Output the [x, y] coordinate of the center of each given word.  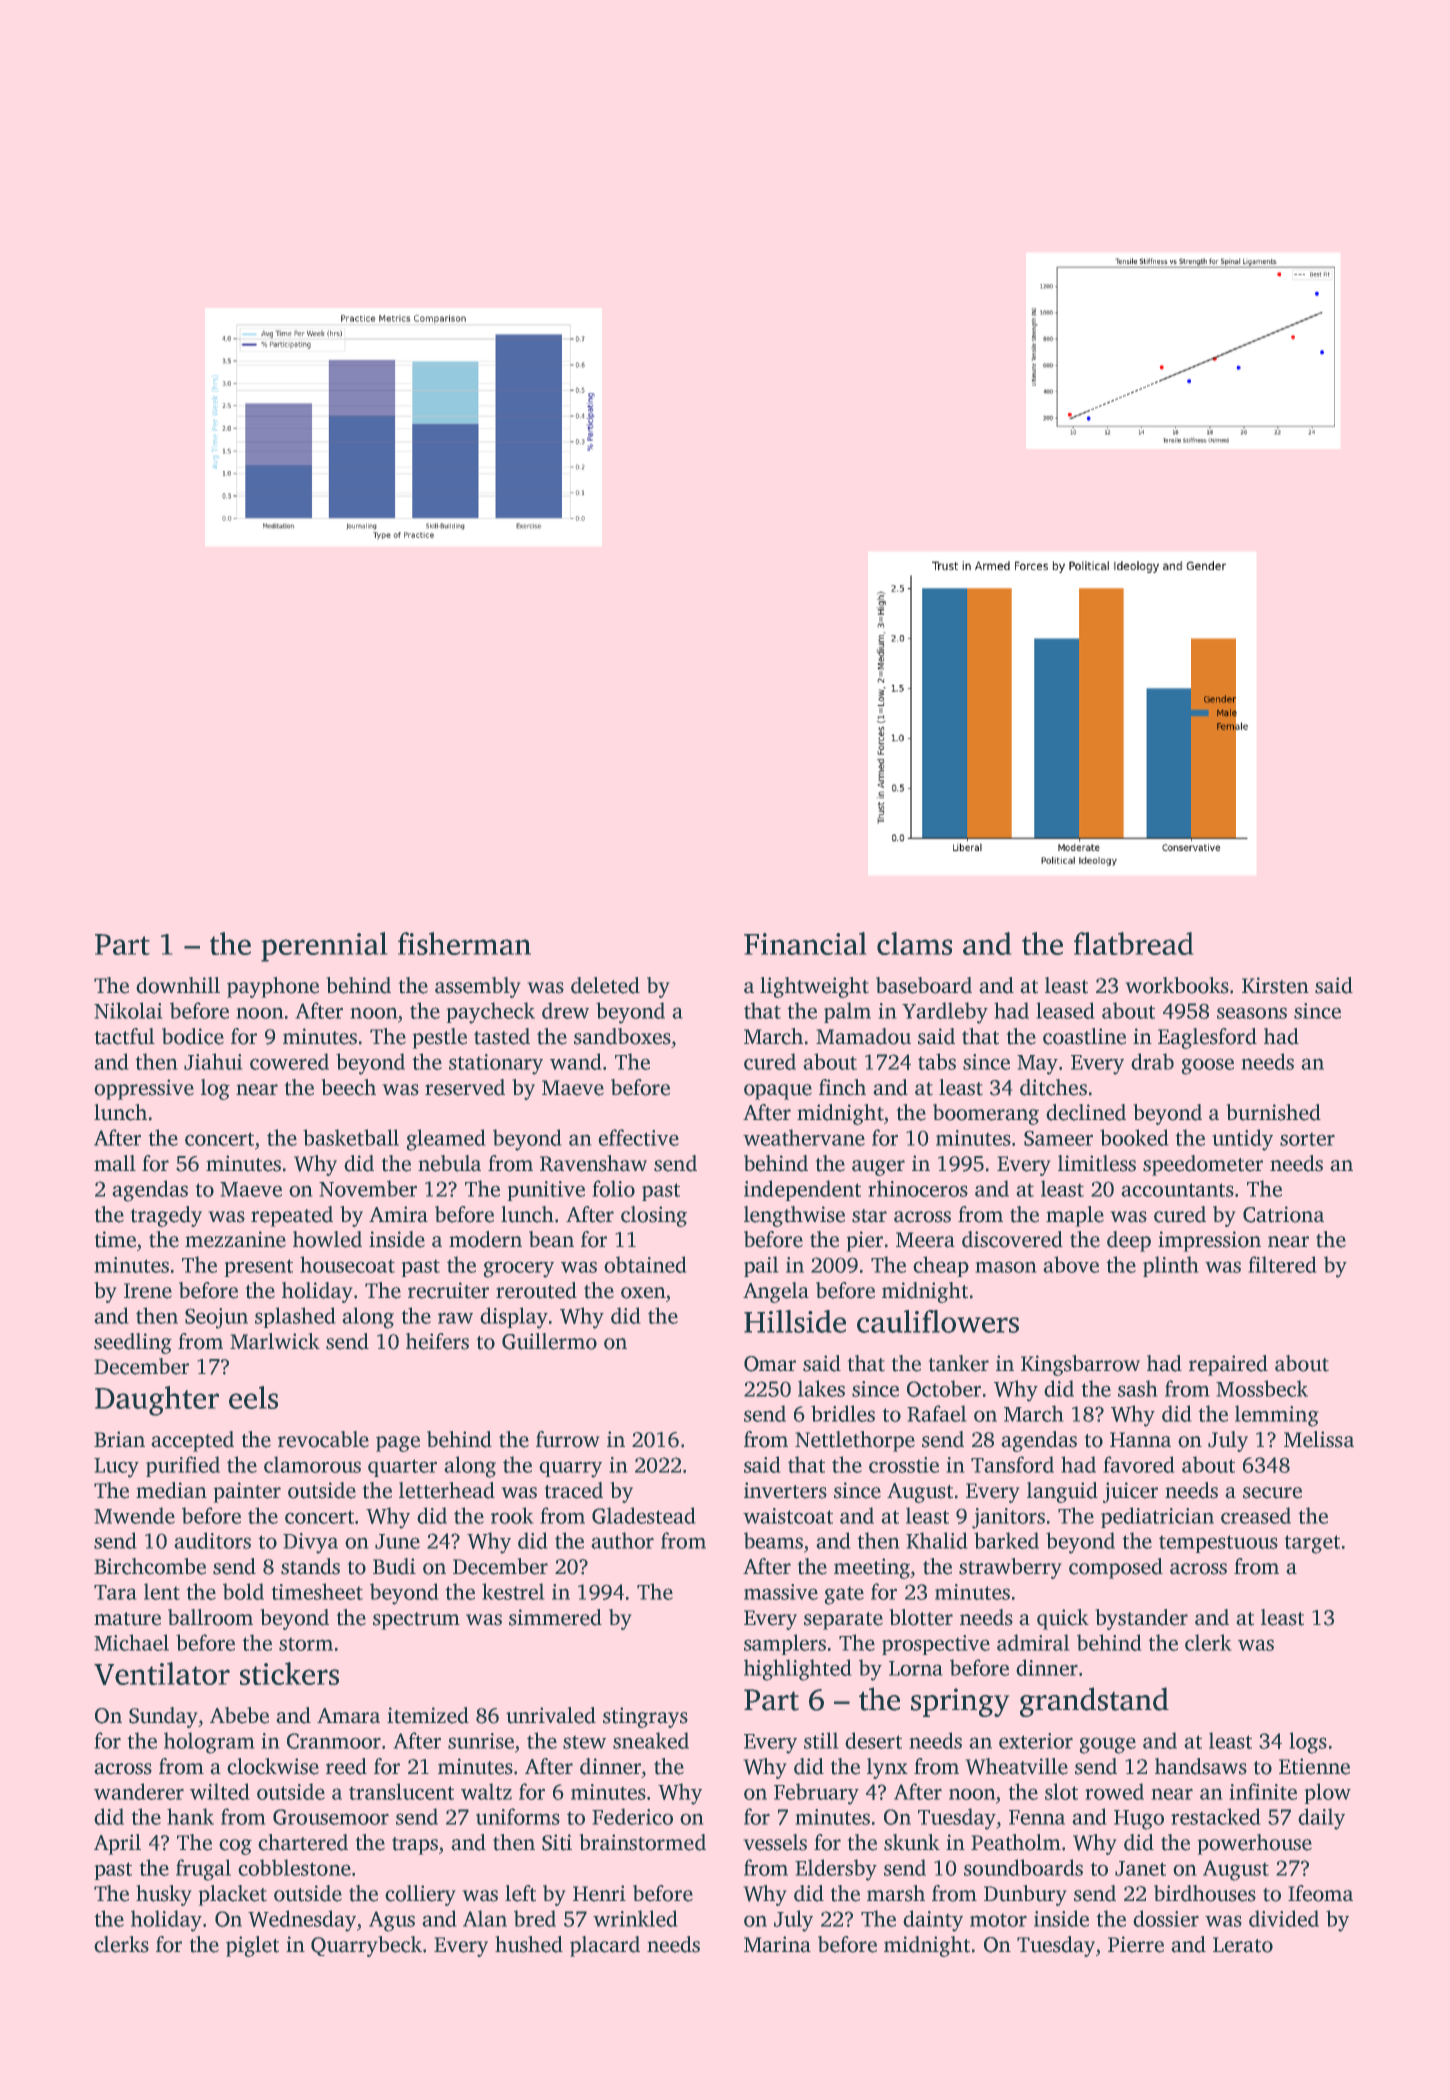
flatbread [1133, 943]
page [398, 1444]
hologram [209, 1743]
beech [349, 1087]
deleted [605, 985]
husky [163, 1895]
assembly [477, 987]
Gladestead [643, 1515]
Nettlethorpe [855, 1441]
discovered [1012, 1239]
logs [1308, 1743]
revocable [323, 1439]
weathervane [804, 1137]
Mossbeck [1262, 1388]
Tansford [1012, 1464]
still [821, 1740]
